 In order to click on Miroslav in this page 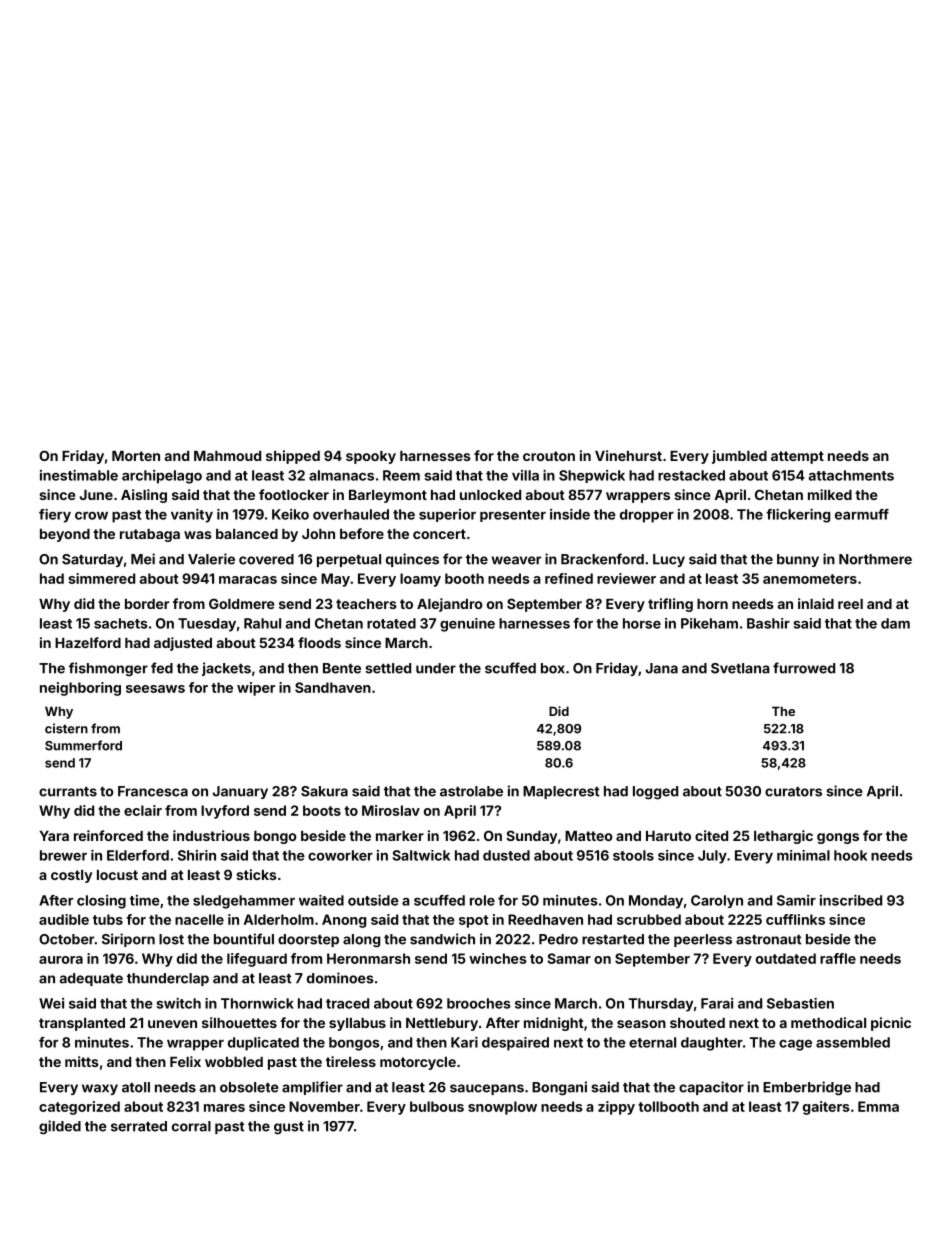, I will do `click(391, 810)`.
